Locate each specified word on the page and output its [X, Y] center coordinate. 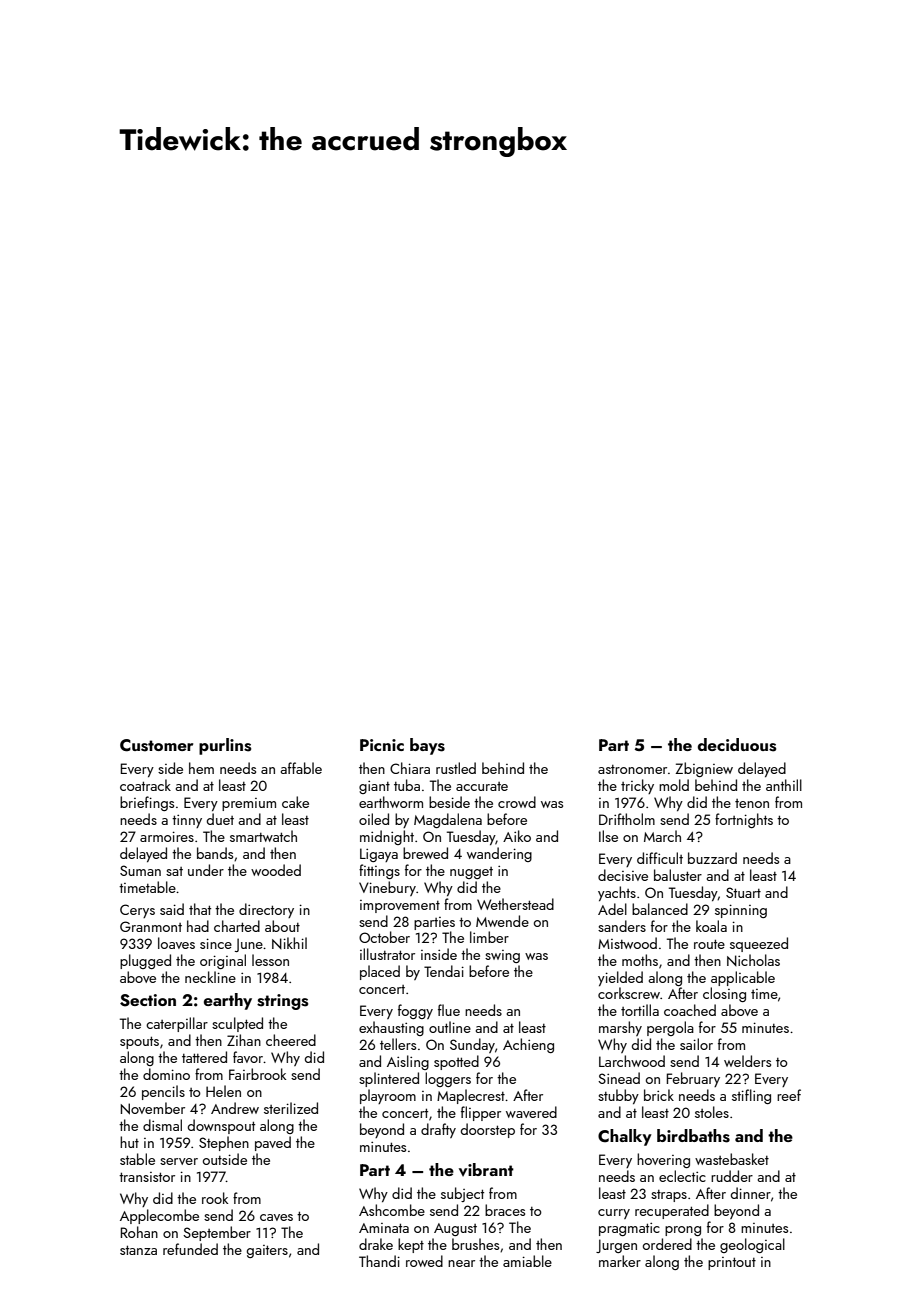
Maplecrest [471, 1096]
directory [266, 910]
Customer [156, 745]
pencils [163, 1092]
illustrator [387, 954]
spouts [139, 1042]
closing [724, 994]
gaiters [267, 1251]
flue [449, 1010]
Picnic [382, 745]
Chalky [625, 1137]
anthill [784, 785]
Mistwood [627, 943]
